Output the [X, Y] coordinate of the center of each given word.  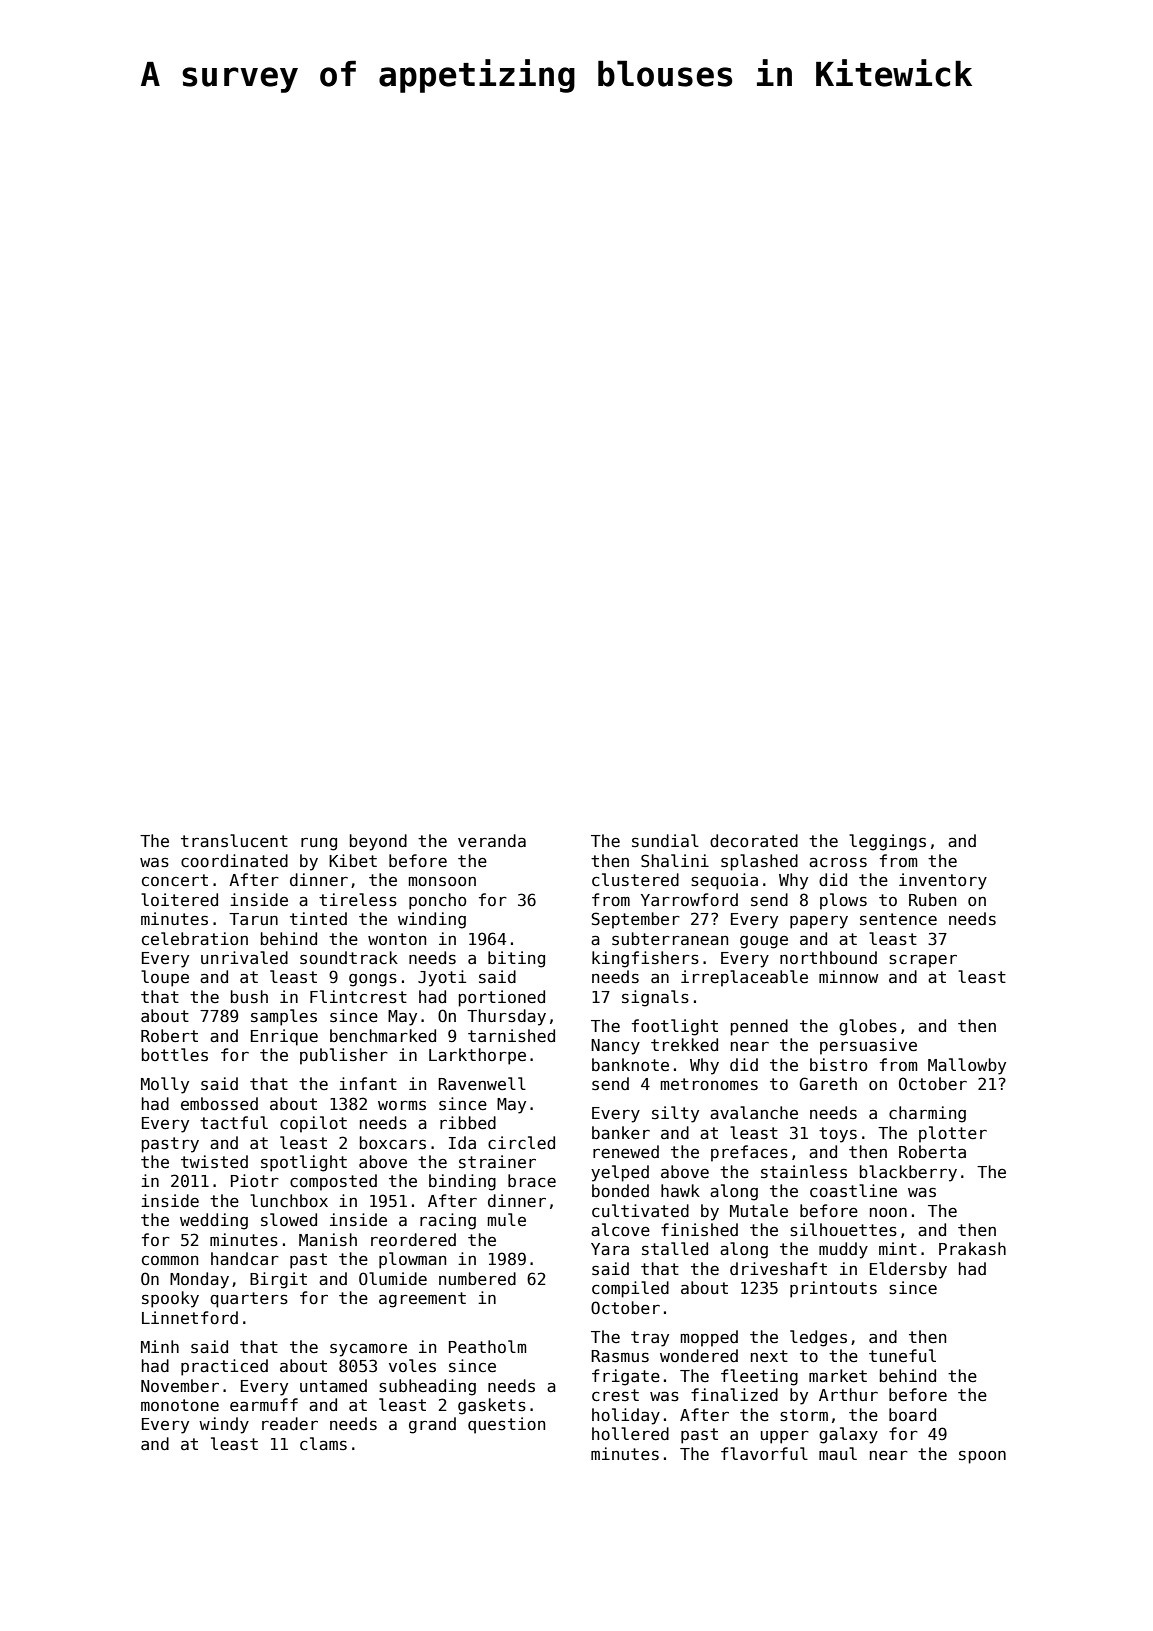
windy [224, 1425]
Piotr [255, 1180]
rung [319, 844]
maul [838, 1453]
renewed [626, 1151]
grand [432, 1425]
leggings [887, 842]
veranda [492, 840]
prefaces [749, 1153]
